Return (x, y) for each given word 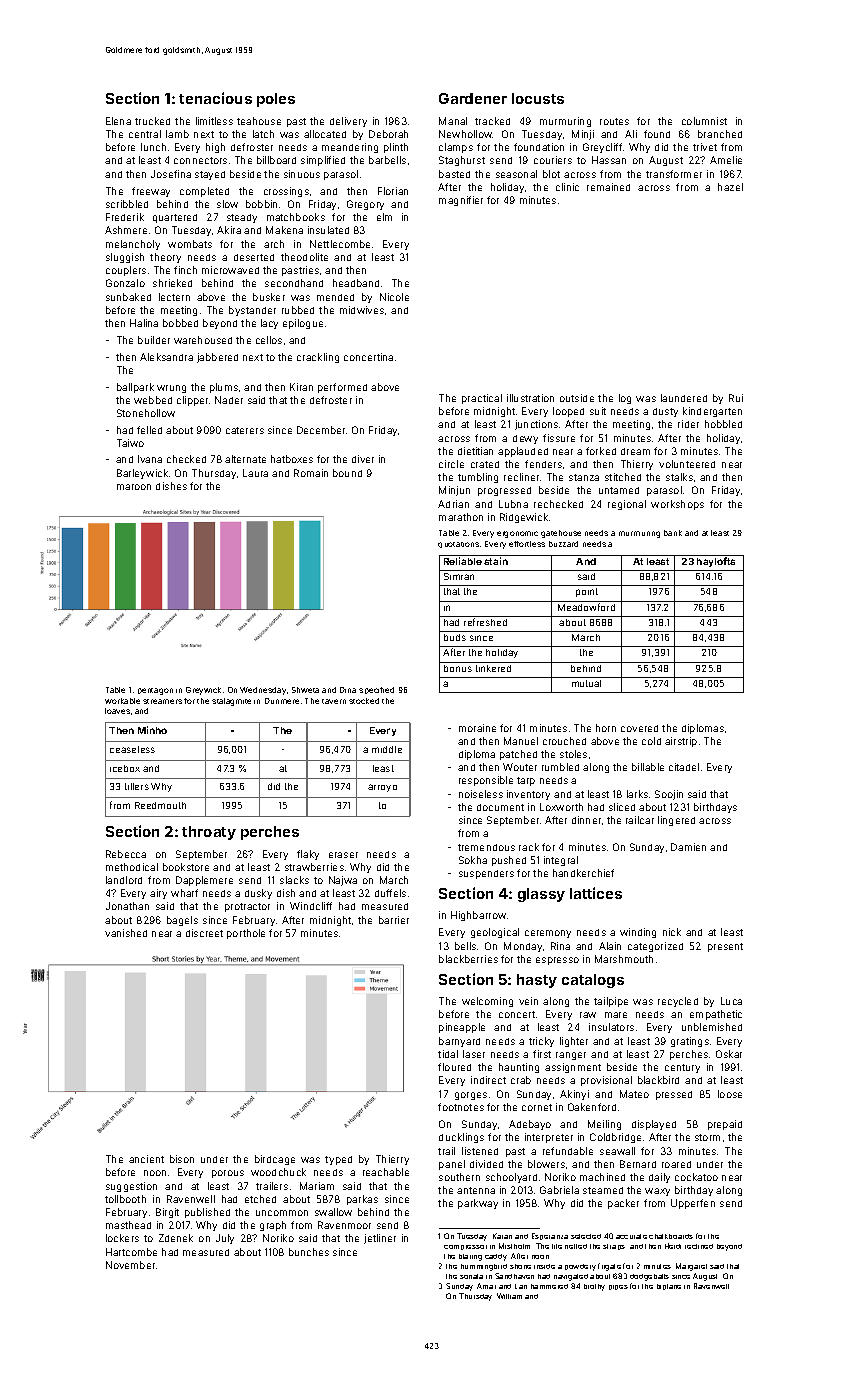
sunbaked (128, 297)
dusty (665, 412)
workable (122, 701)
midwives (362, 310)
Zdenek (176, 1238)
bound (347, 473)
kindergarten (712, 412)
